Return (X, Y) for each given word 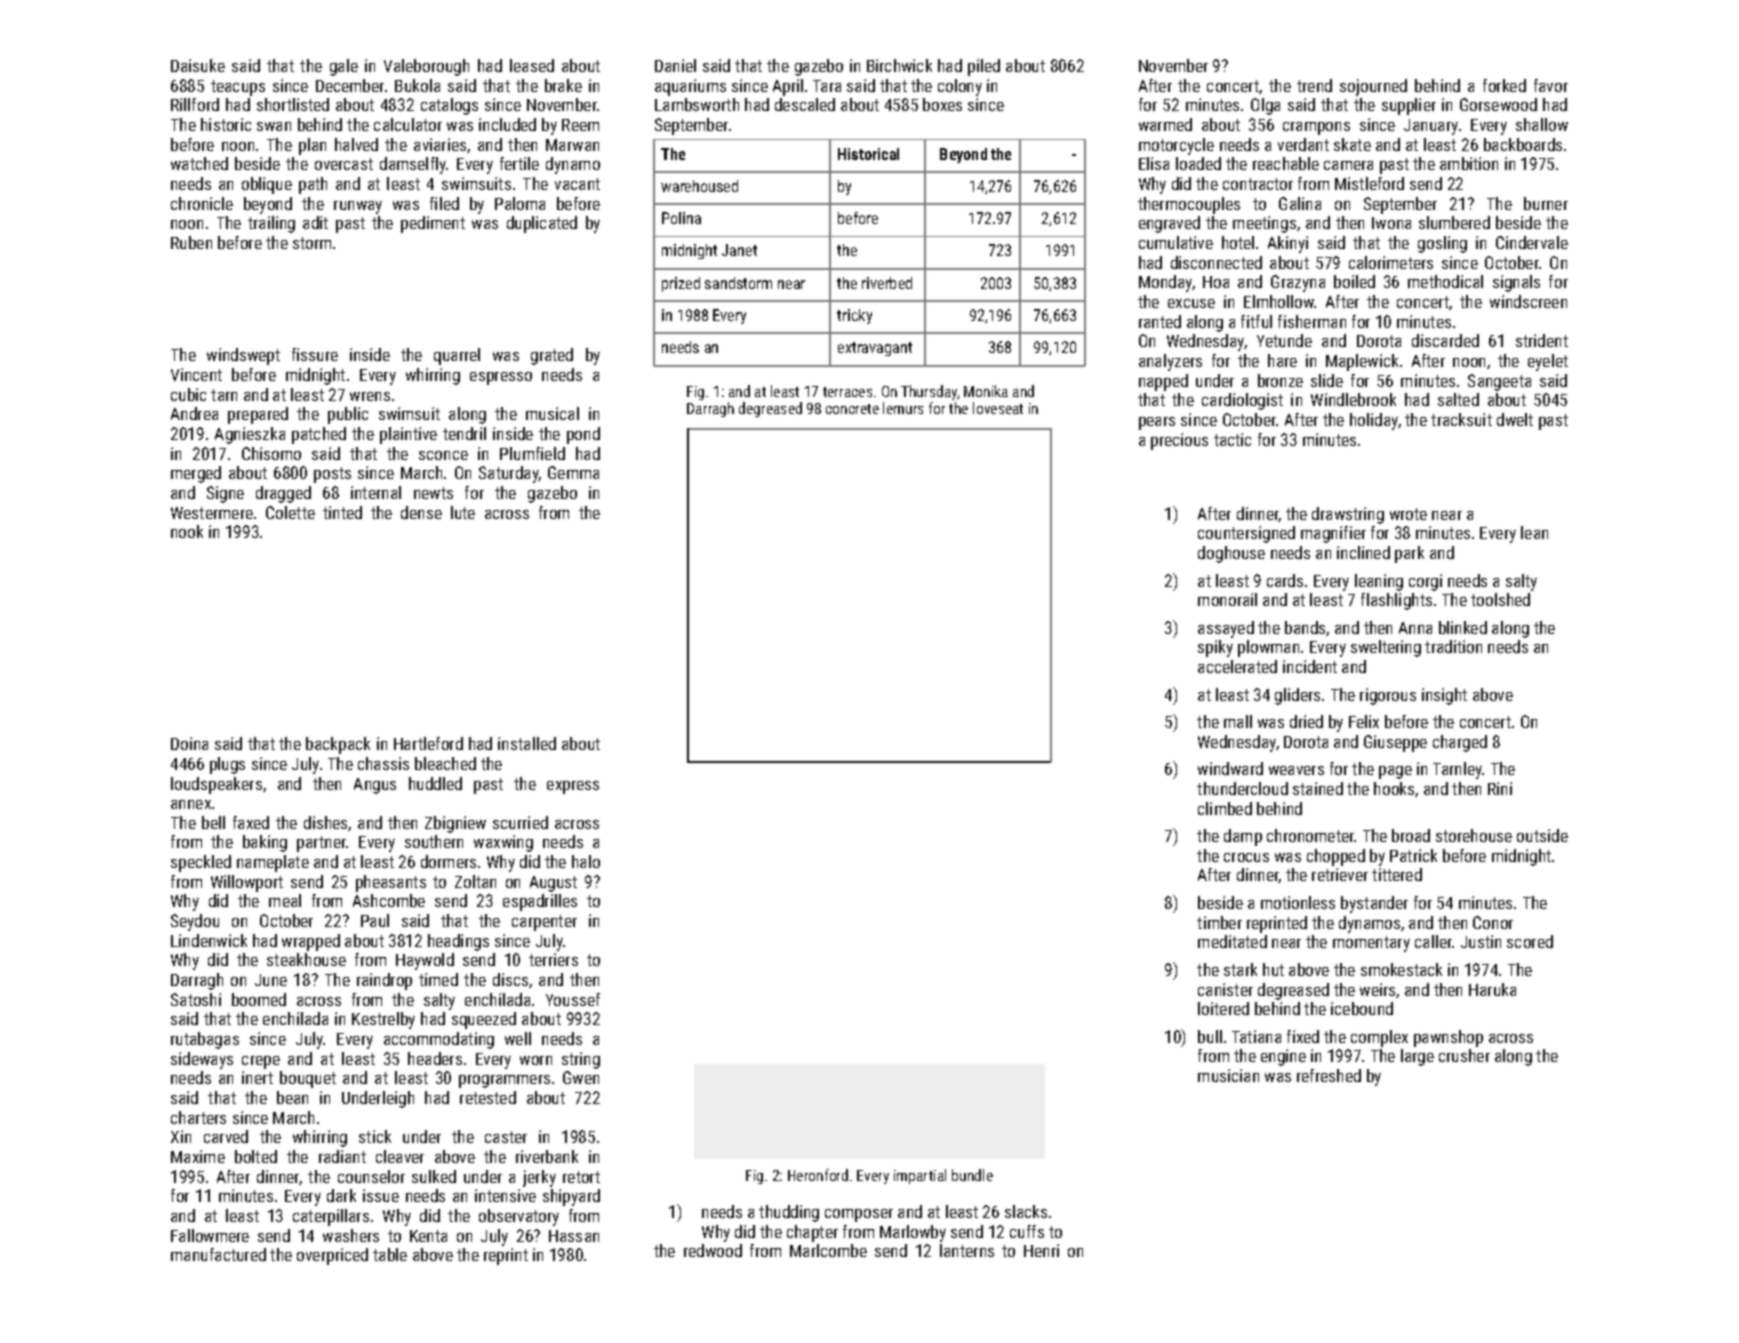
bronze (1280, 380)
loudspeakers (216, 785)
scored (1530, 941)
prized (681, 284)
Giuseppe (1395, 743)
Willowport (247, 883)
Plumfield (532, 453)
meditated (1232, 941)
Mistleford (1369, 183)
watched (199, 163)
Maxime (198, 1156)
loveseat (998, 408)
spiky (1215, 648)
